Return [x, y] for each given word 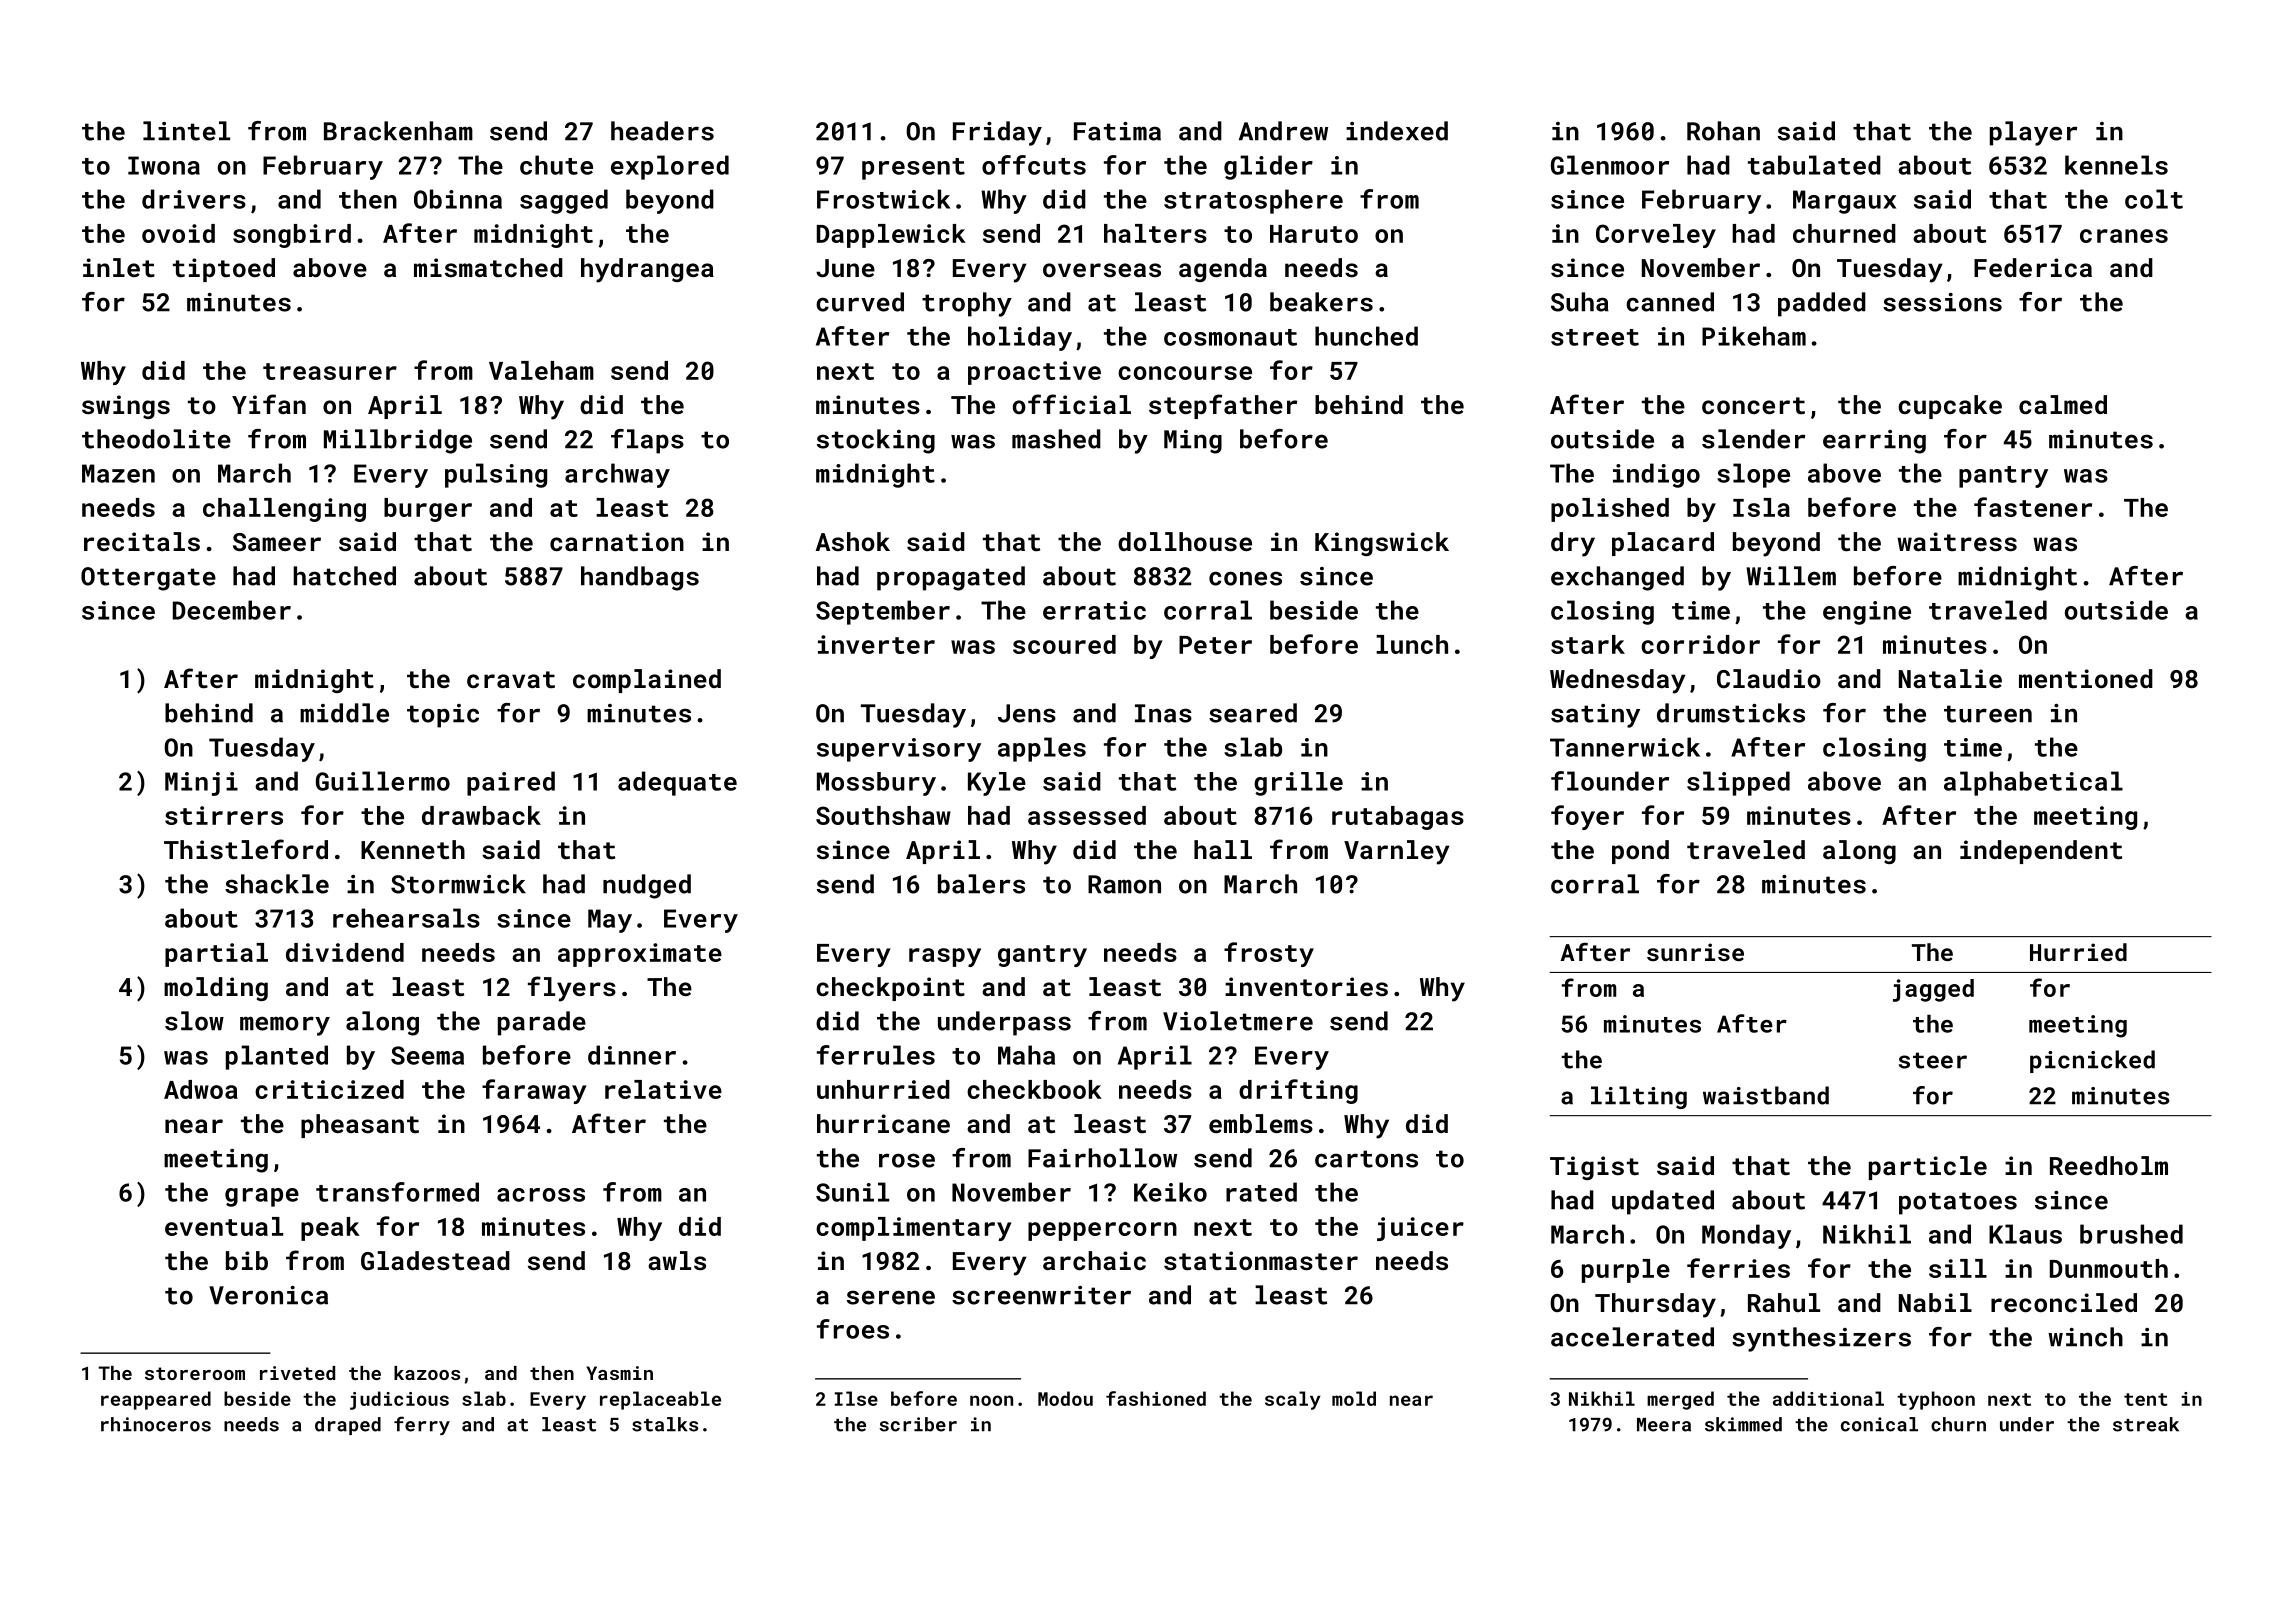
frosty [1269, 954]
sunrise [1695, 952]
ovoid [178, 233]
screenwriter [1041, 1295]
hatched [344, 576]
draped [348, 1426]
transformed [397, 1192]
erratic [1094, 610]
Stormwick [458, 884]
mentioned [2086, 678]
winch [2085, 1337]
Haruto [1314, 234]
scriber [918, 1424]
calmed [2063, 404]
